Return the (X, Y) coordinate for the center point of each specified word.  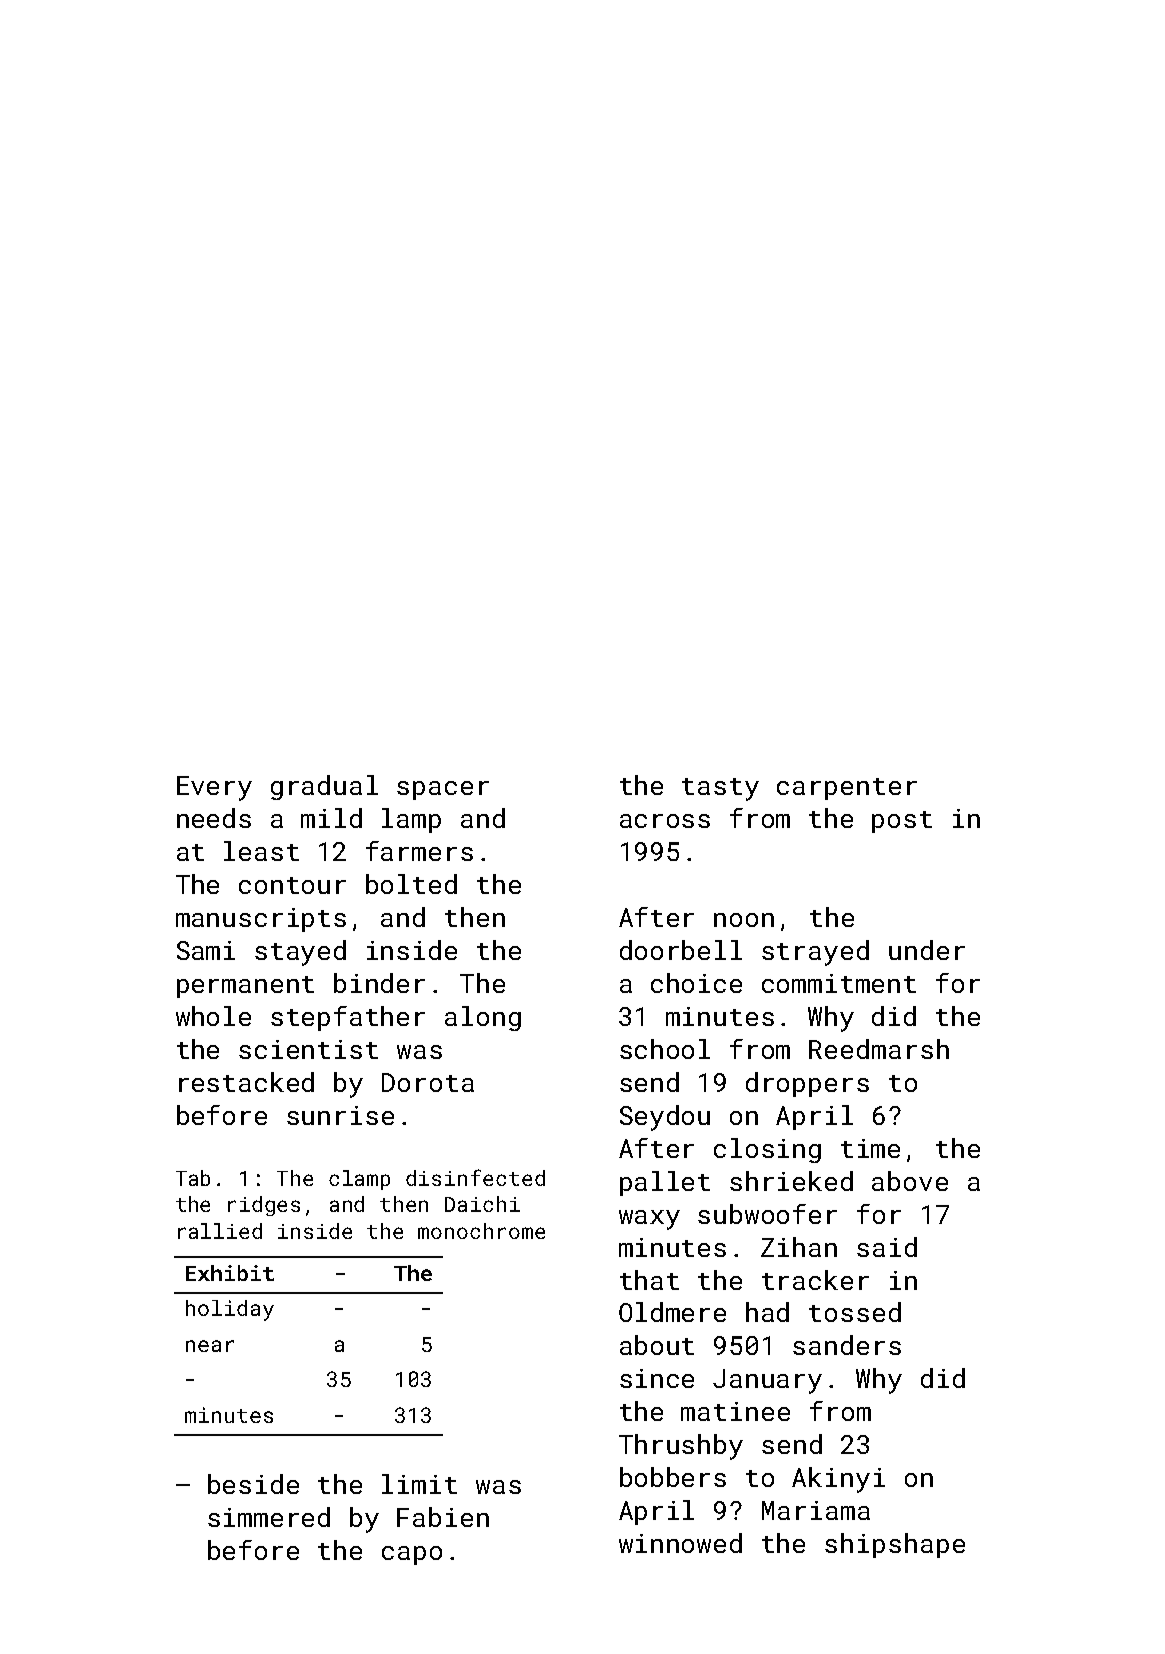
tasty (720, 789)
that (649, 1280)
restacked (246, 1082)
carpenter (847, 789)
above (910, 1181)
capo (412, 1555)
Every (214, 788)
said (887, 1247)
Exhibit (230, 1273)
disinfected (475, 1177)
